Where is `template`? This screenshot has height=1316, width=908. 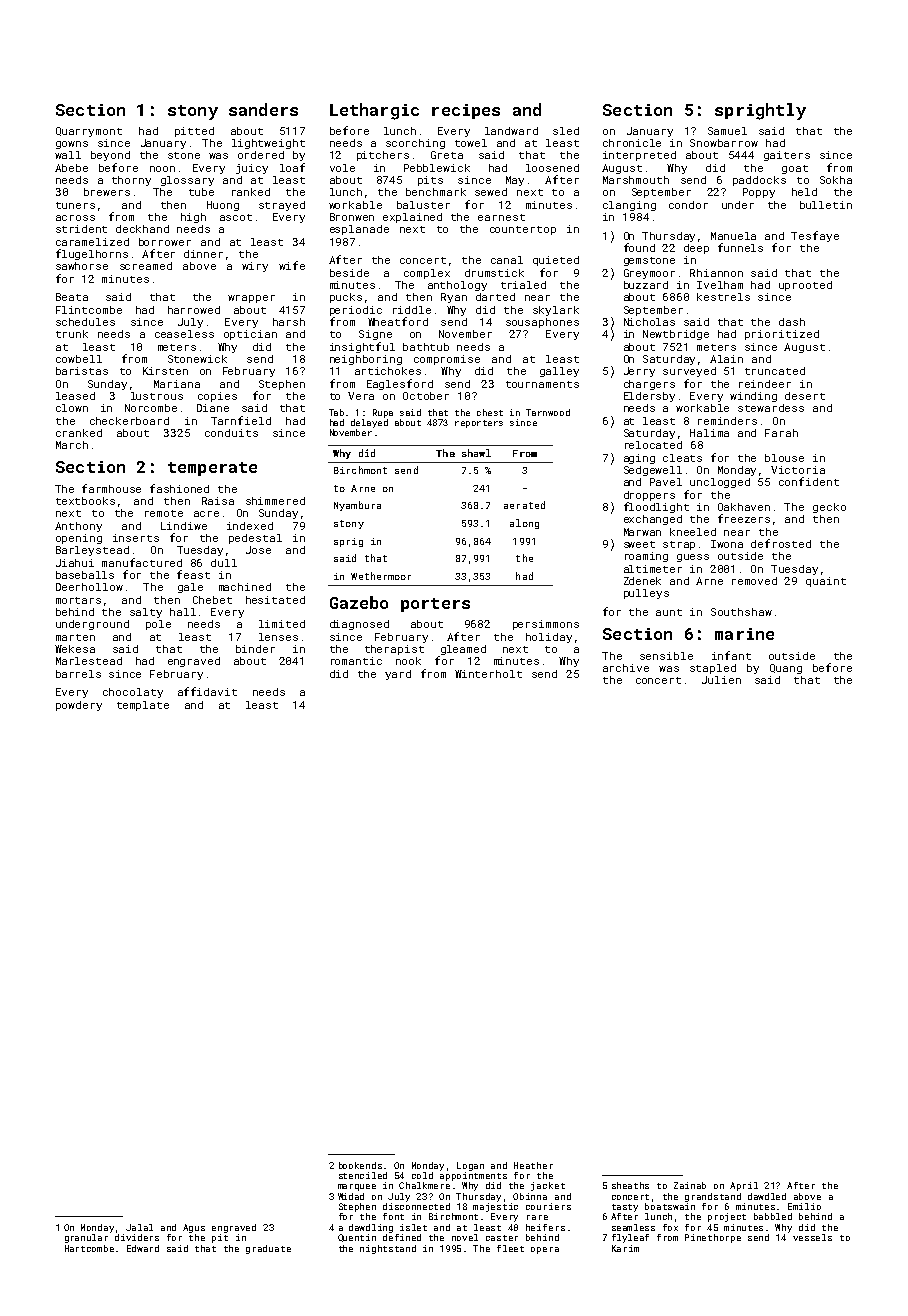 template is located at coordinates (143, 706).
